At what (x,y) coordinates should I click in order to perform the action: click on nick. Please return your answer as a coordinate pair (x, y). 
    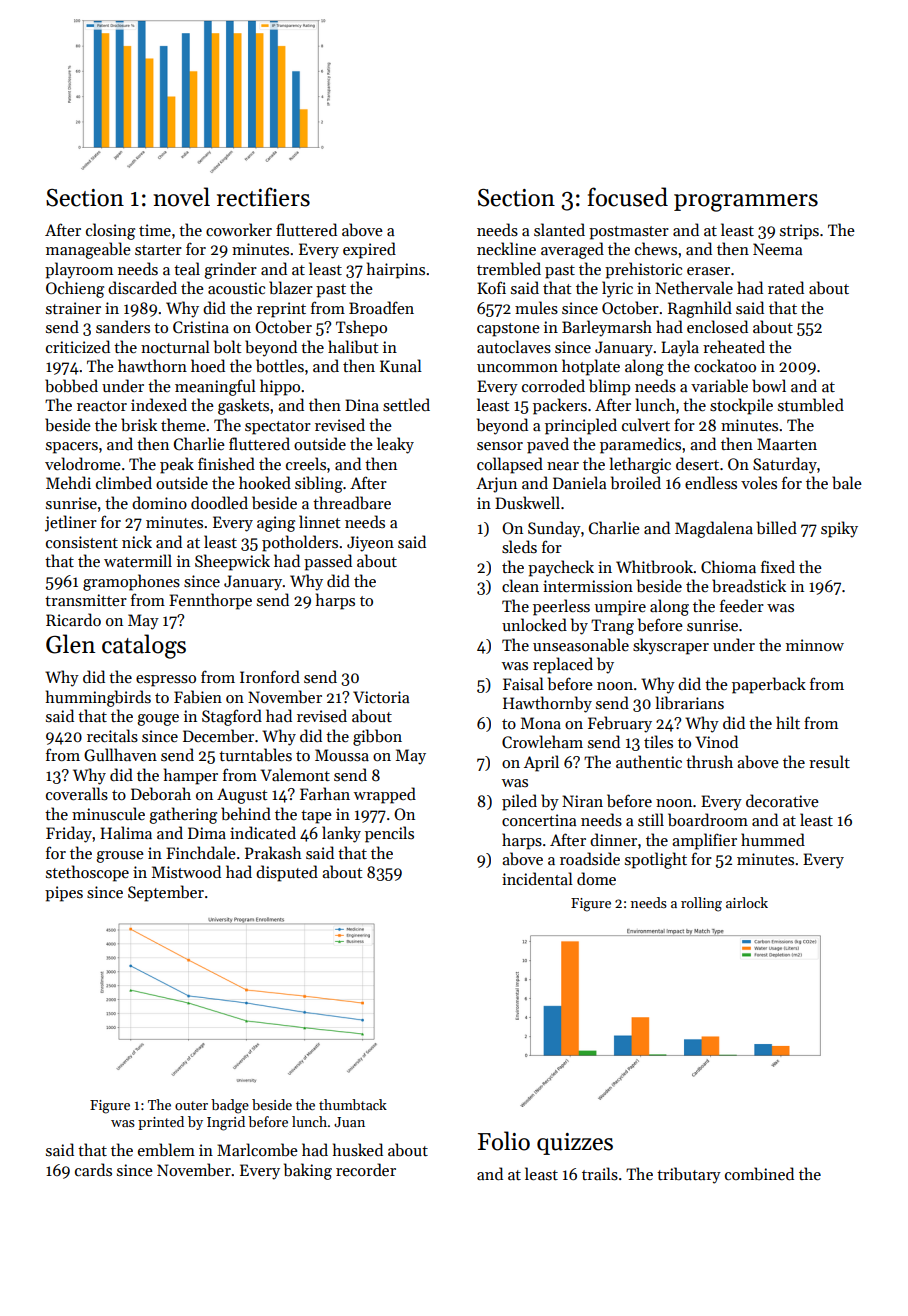
    Looking at the image, I should click on (137, 541).
